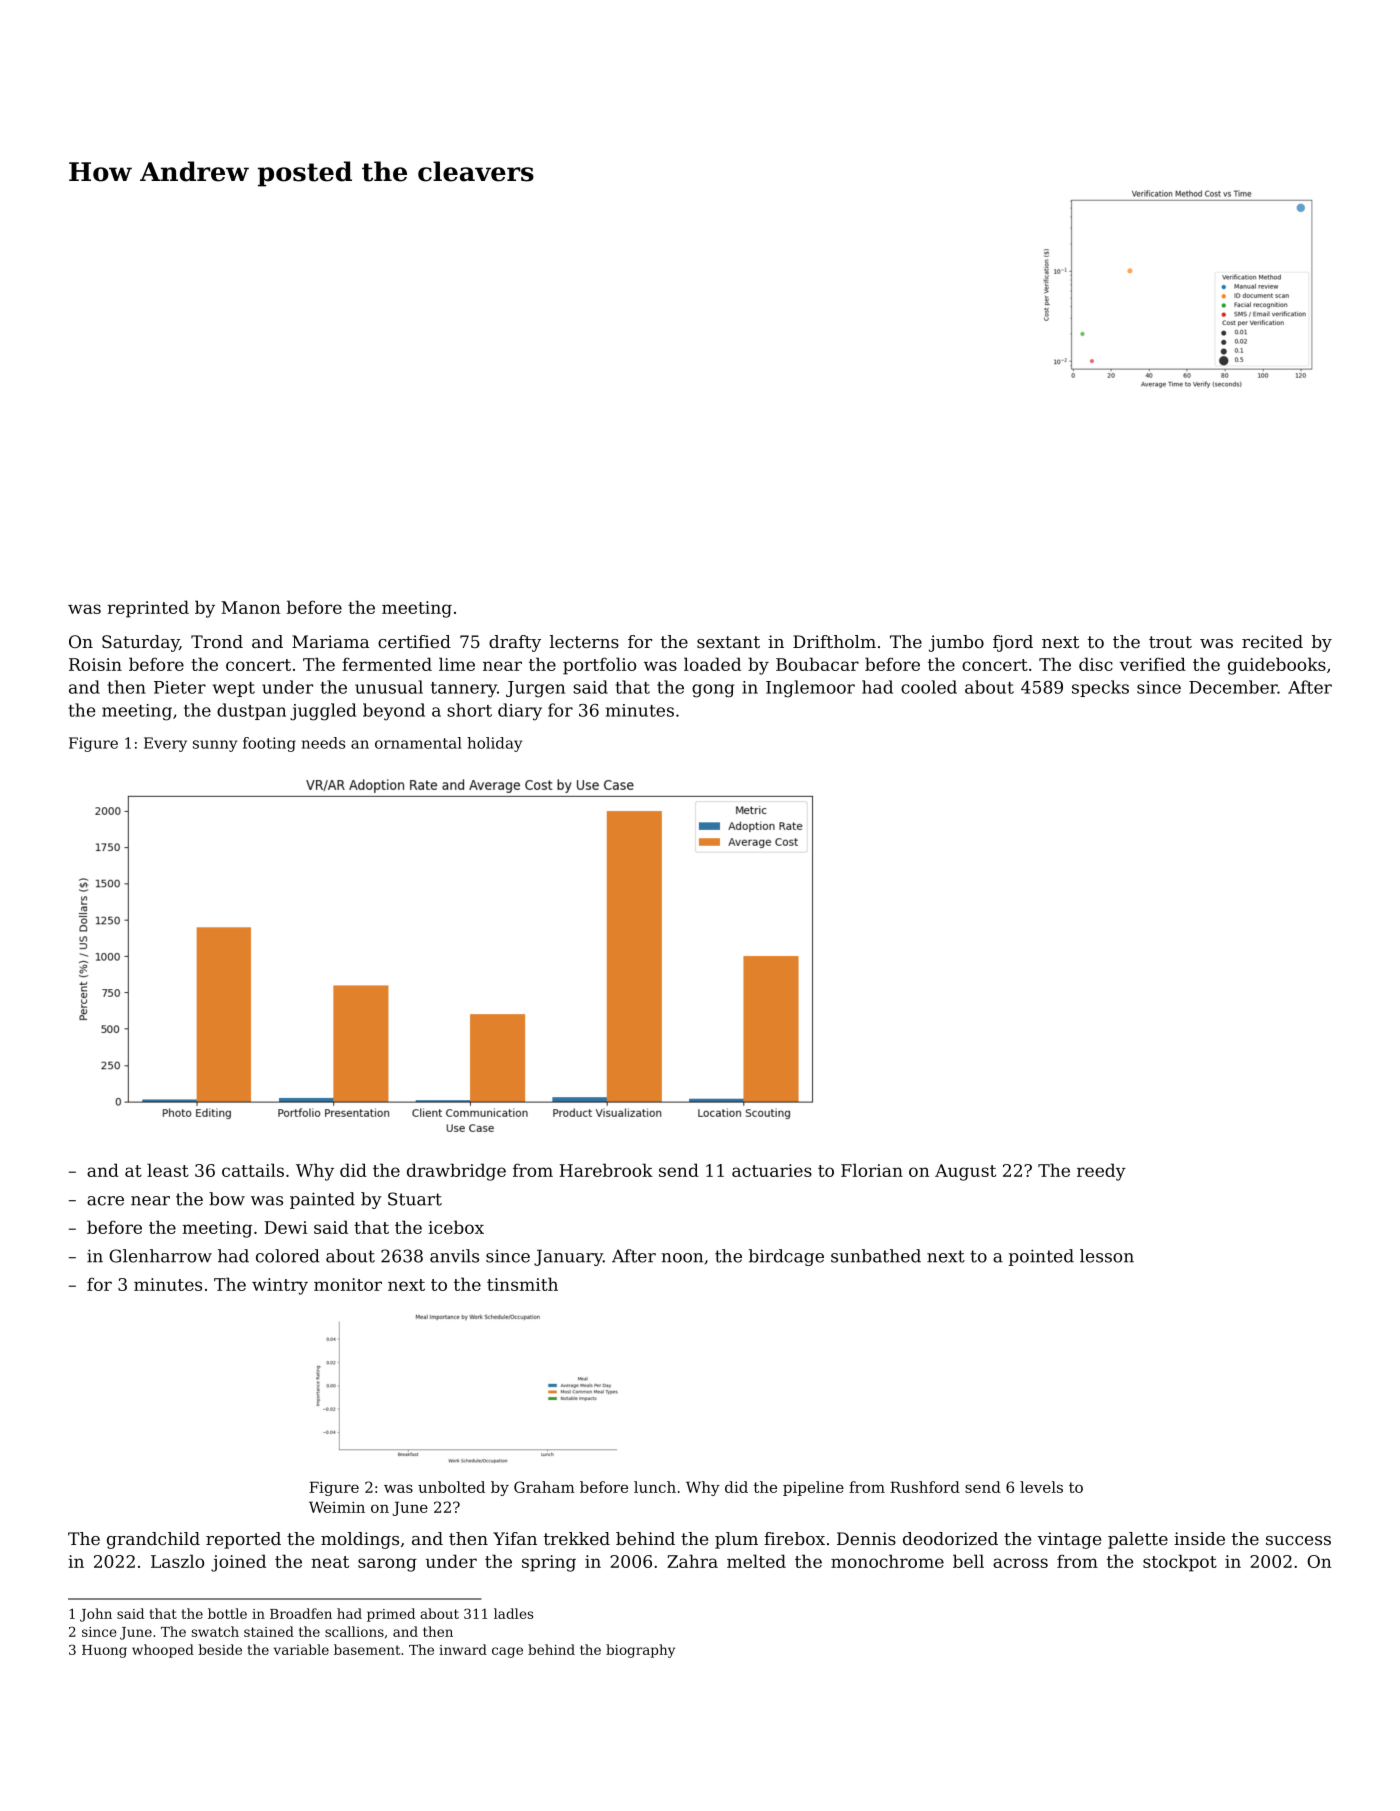 The image size is (1400, 1811). Describe the element at coordinates (772, 1170) in the screenshot. I see `actuaries` at that location.
